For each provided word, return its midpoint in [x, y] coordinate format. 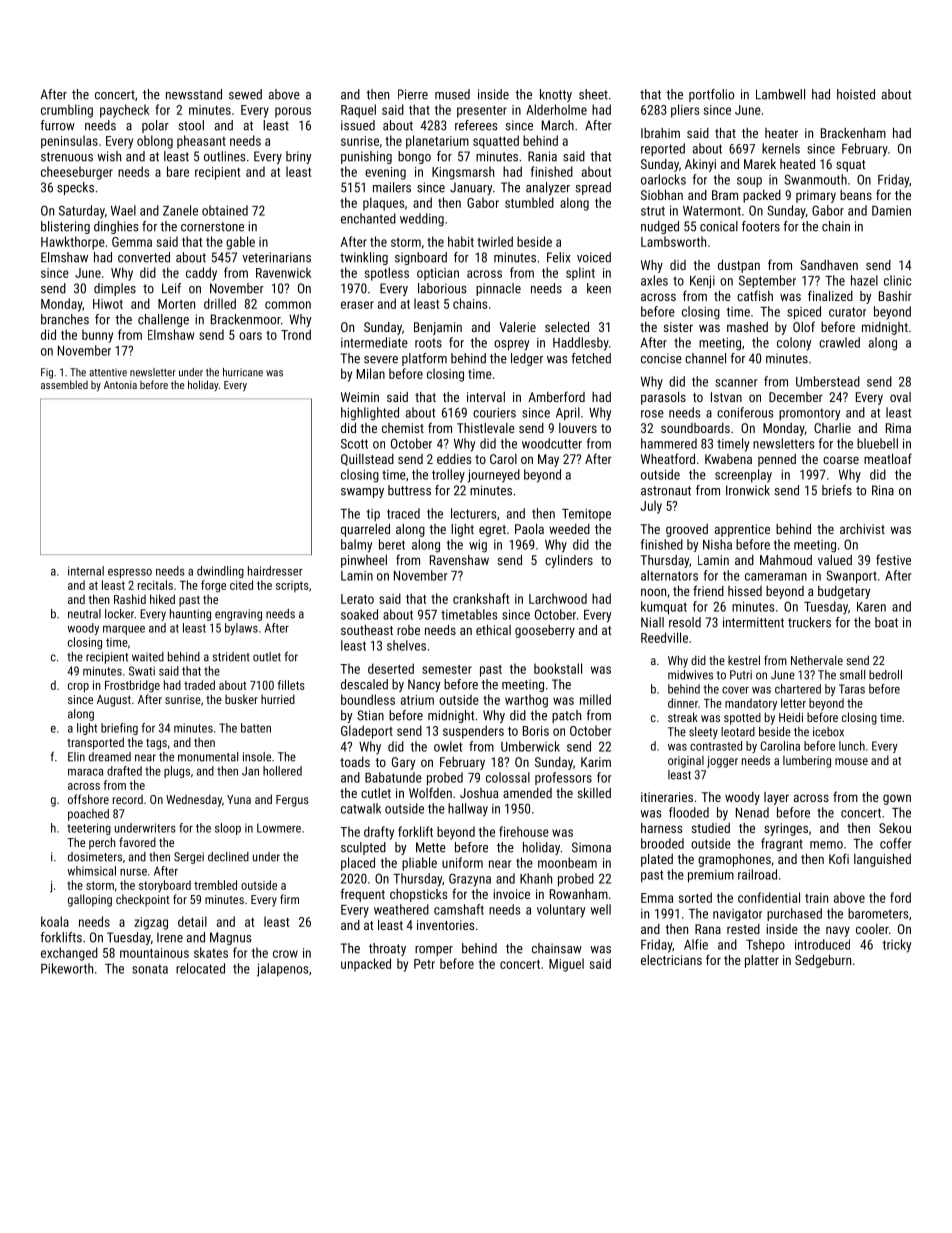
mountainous [154, 953]
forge [213, 586]
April [568, 413]
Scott [354, 444]
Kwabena [728, 459]
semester [447, 669]
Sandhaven [829, 265]
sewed [245, 94]
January [471, 188]
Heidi [791, 717]
